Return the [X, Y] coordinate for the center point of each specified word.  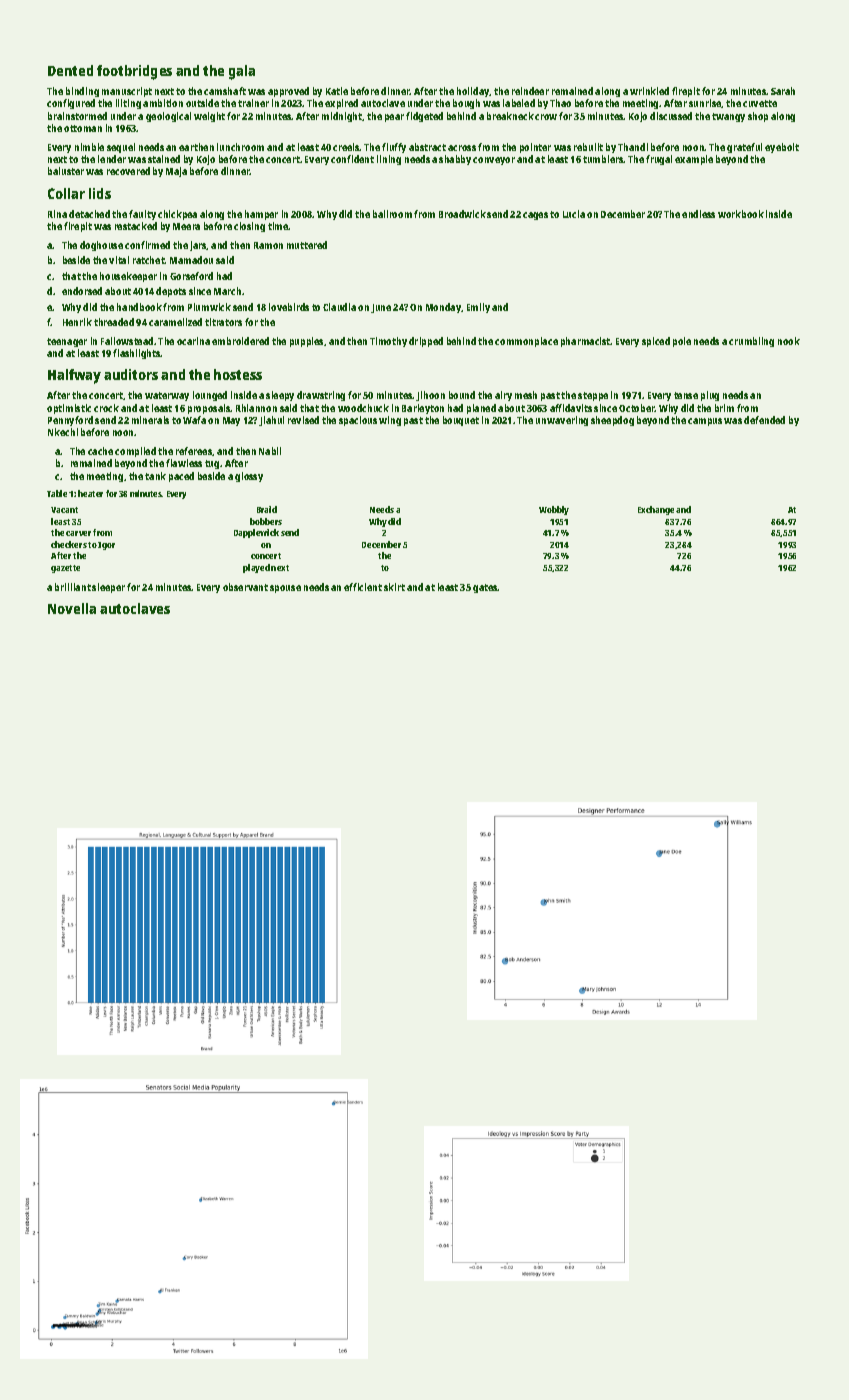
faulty [142, 215]
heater [90, 493]
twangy [728, 117]
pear [394, 118]
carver [78, 533]
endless [698, 214]
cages [535, 216]
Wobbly [554, 510]
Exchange [656, 510]
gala [242, 72]
